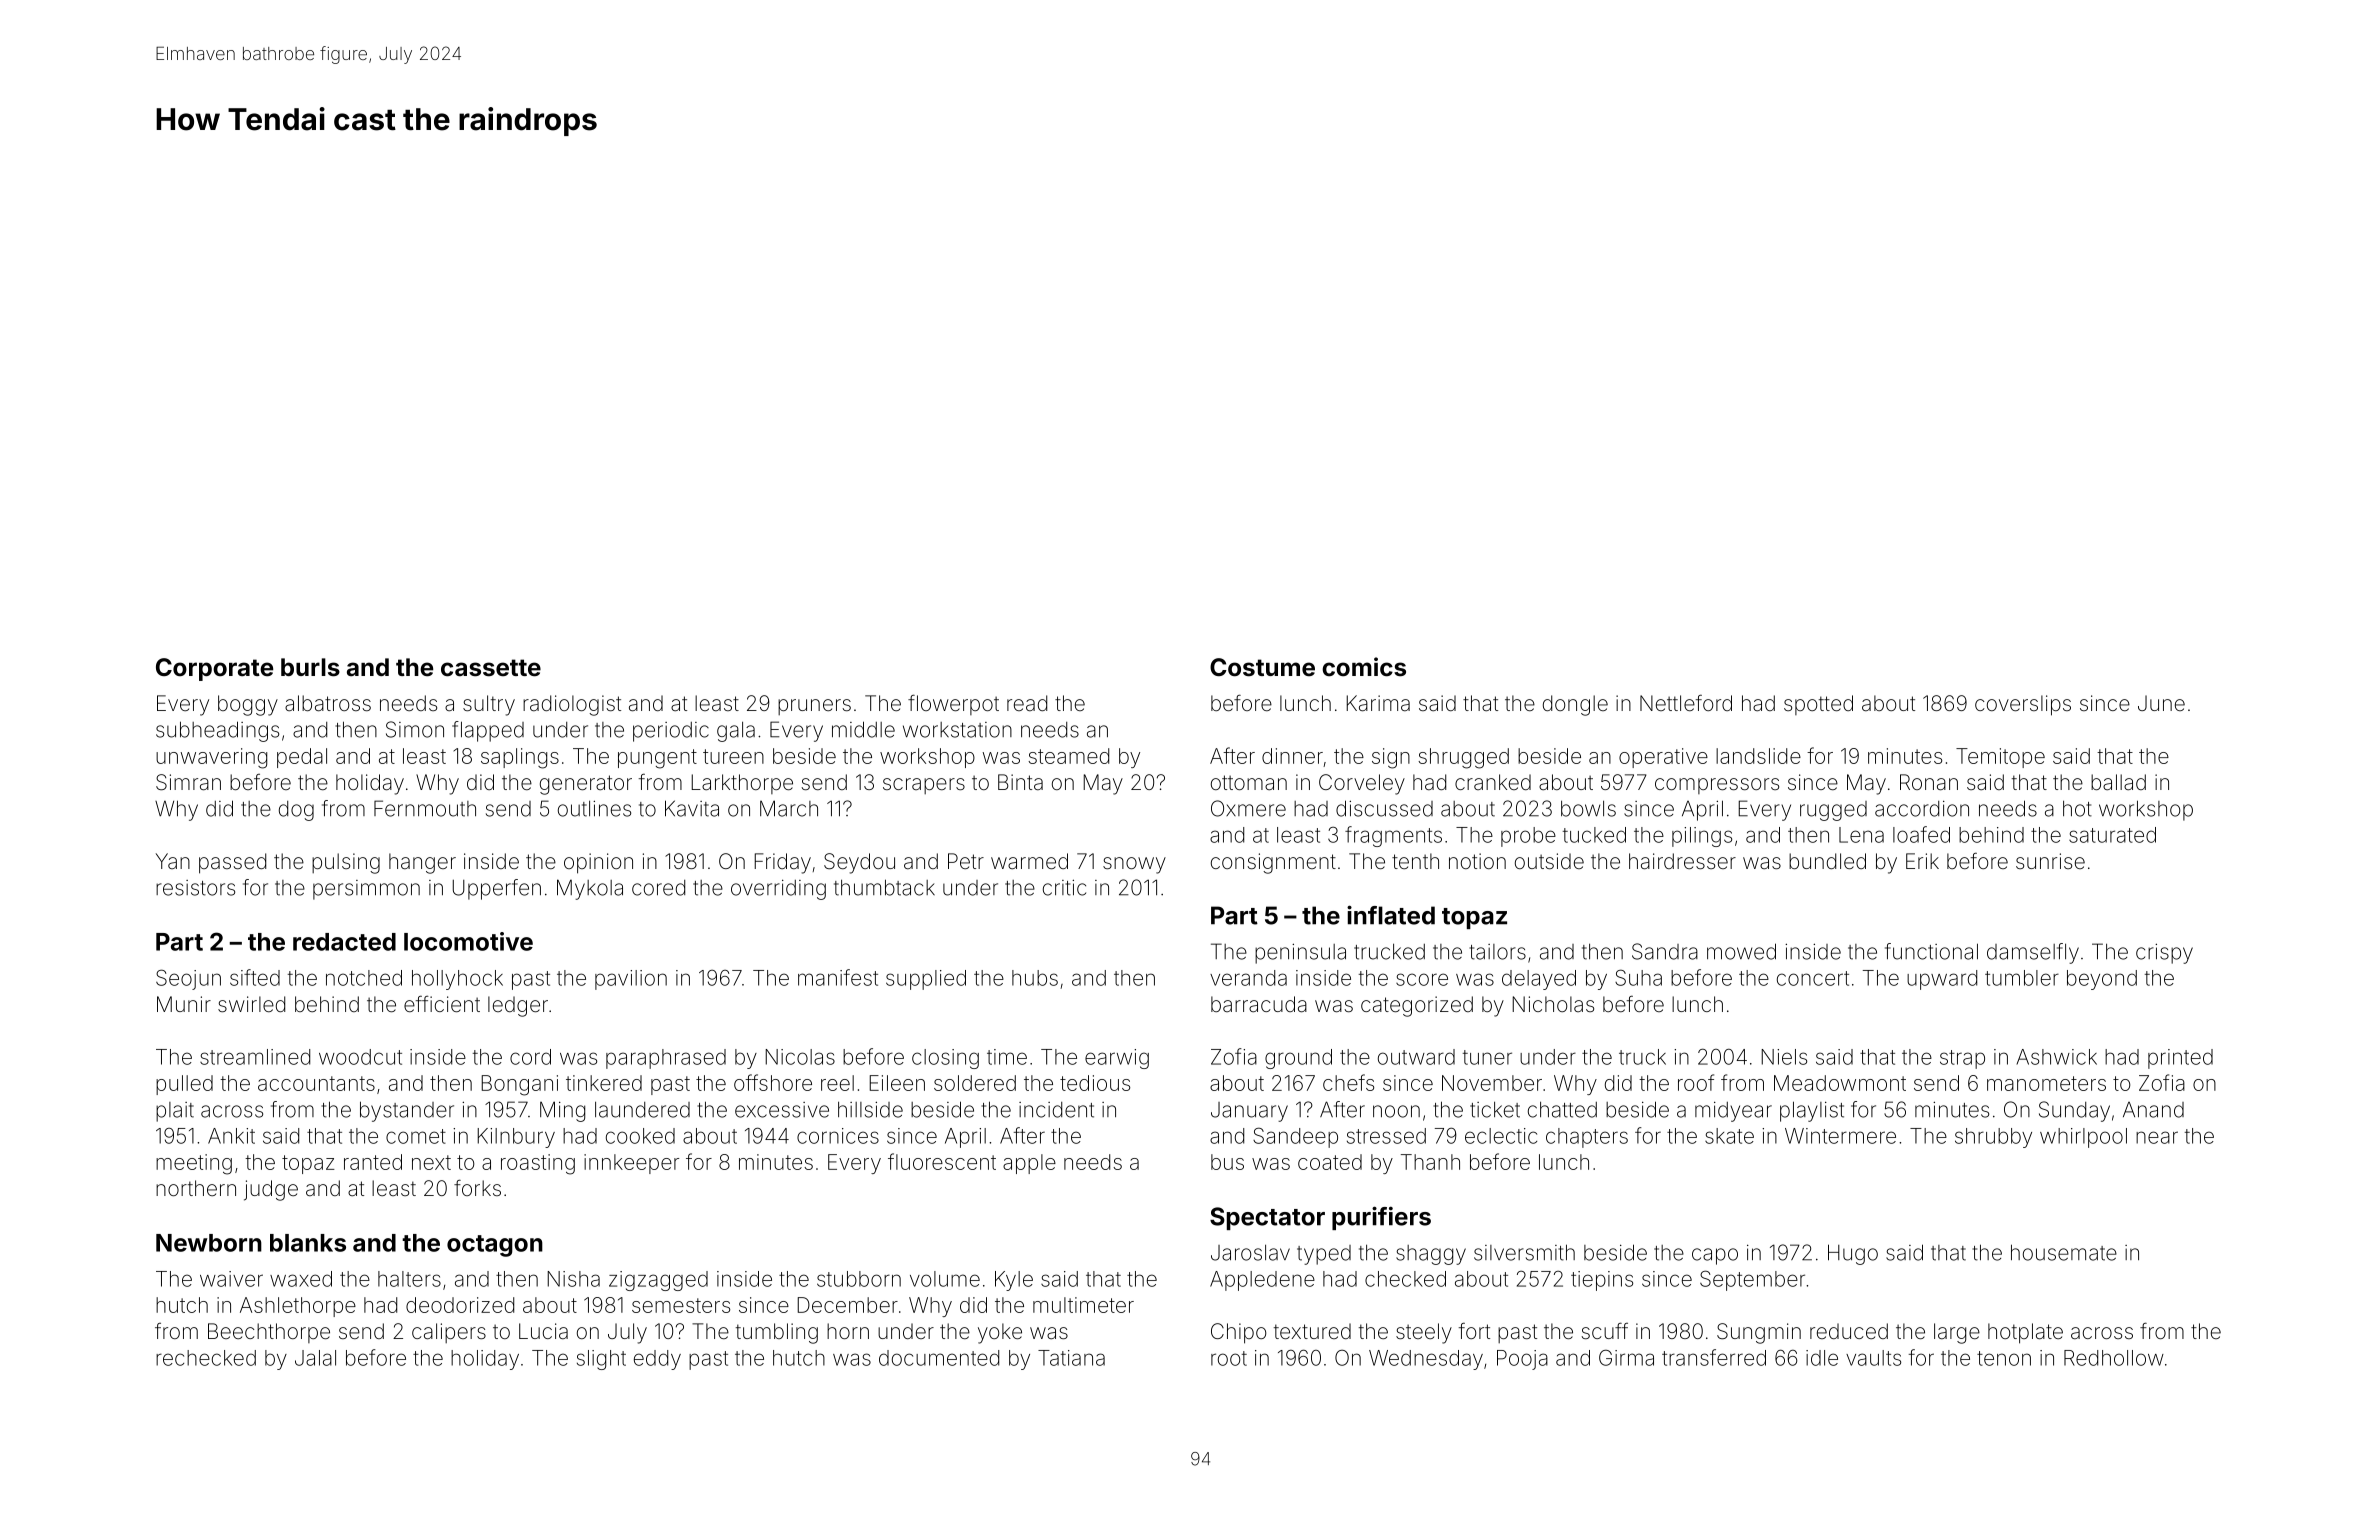 Image resolution: width=2380 pixels, height=1540 pixels. What do you see at coordinates (1391, 915) in the screenshot?
I see `inflated` at bounding box center [1391, 915].
